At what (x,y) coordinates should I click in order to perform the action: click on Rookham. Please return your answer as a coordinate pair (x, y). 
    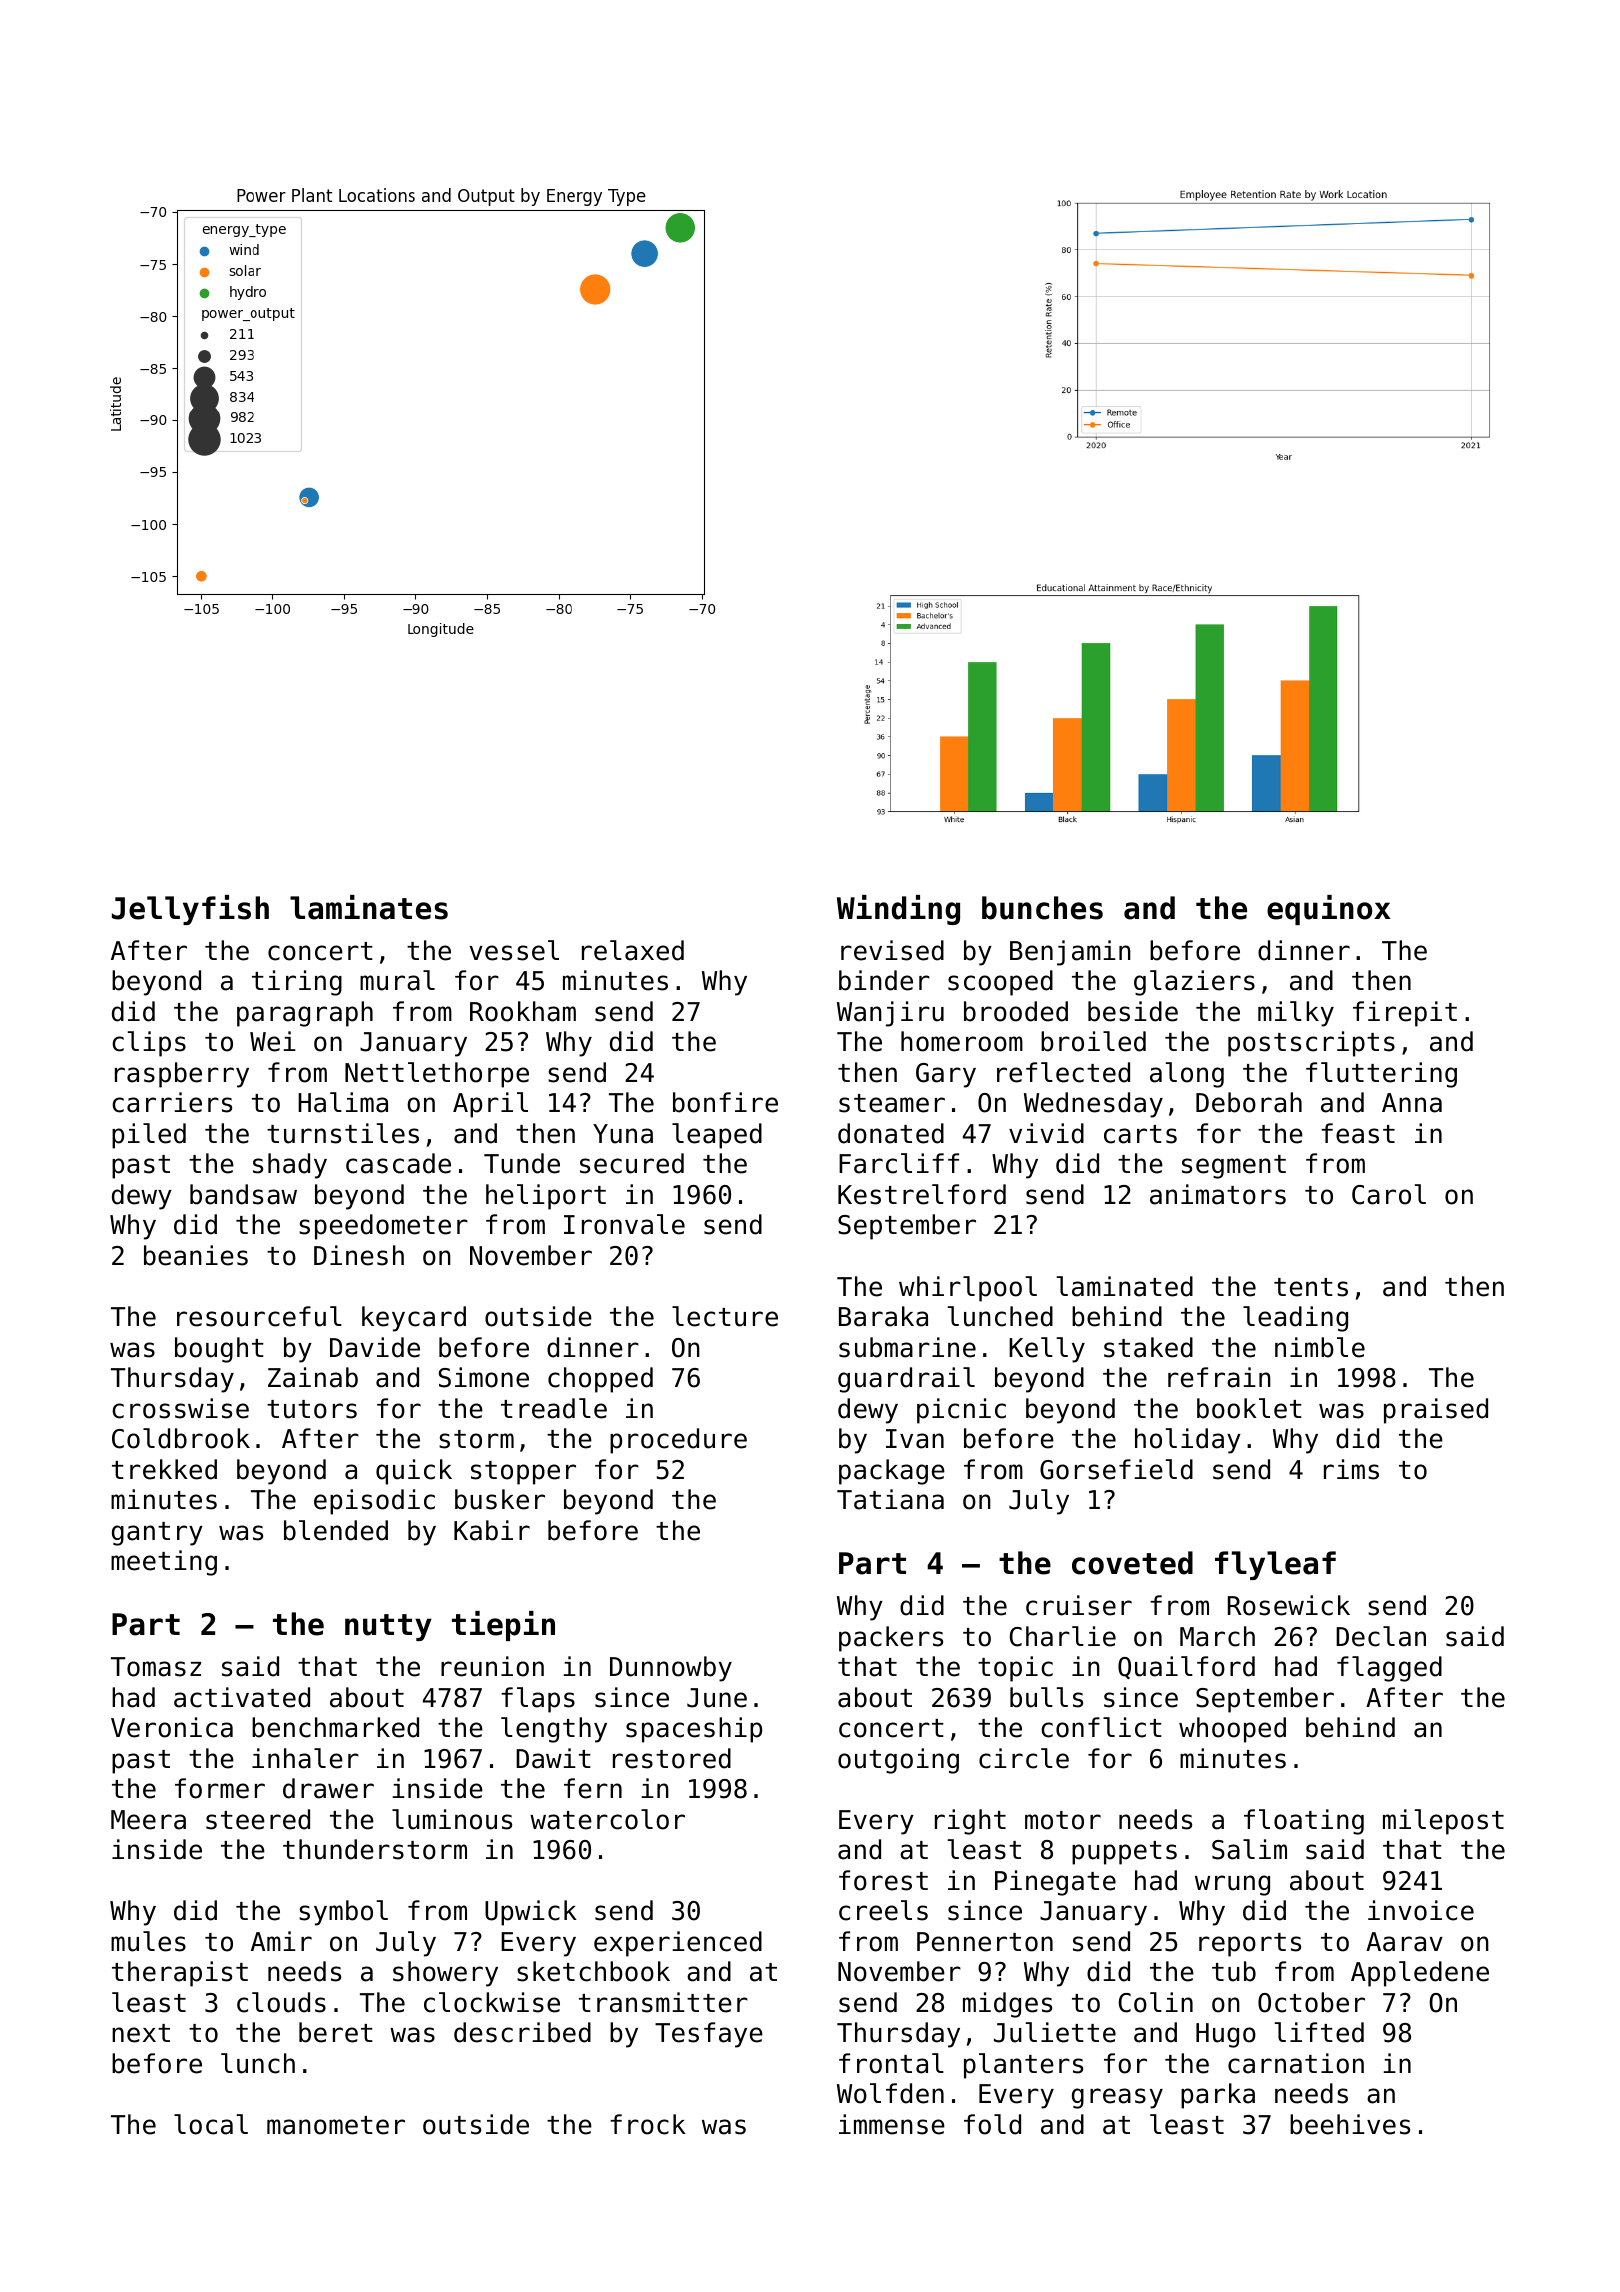
    Looking at the image, I should click on (523, 1011).
